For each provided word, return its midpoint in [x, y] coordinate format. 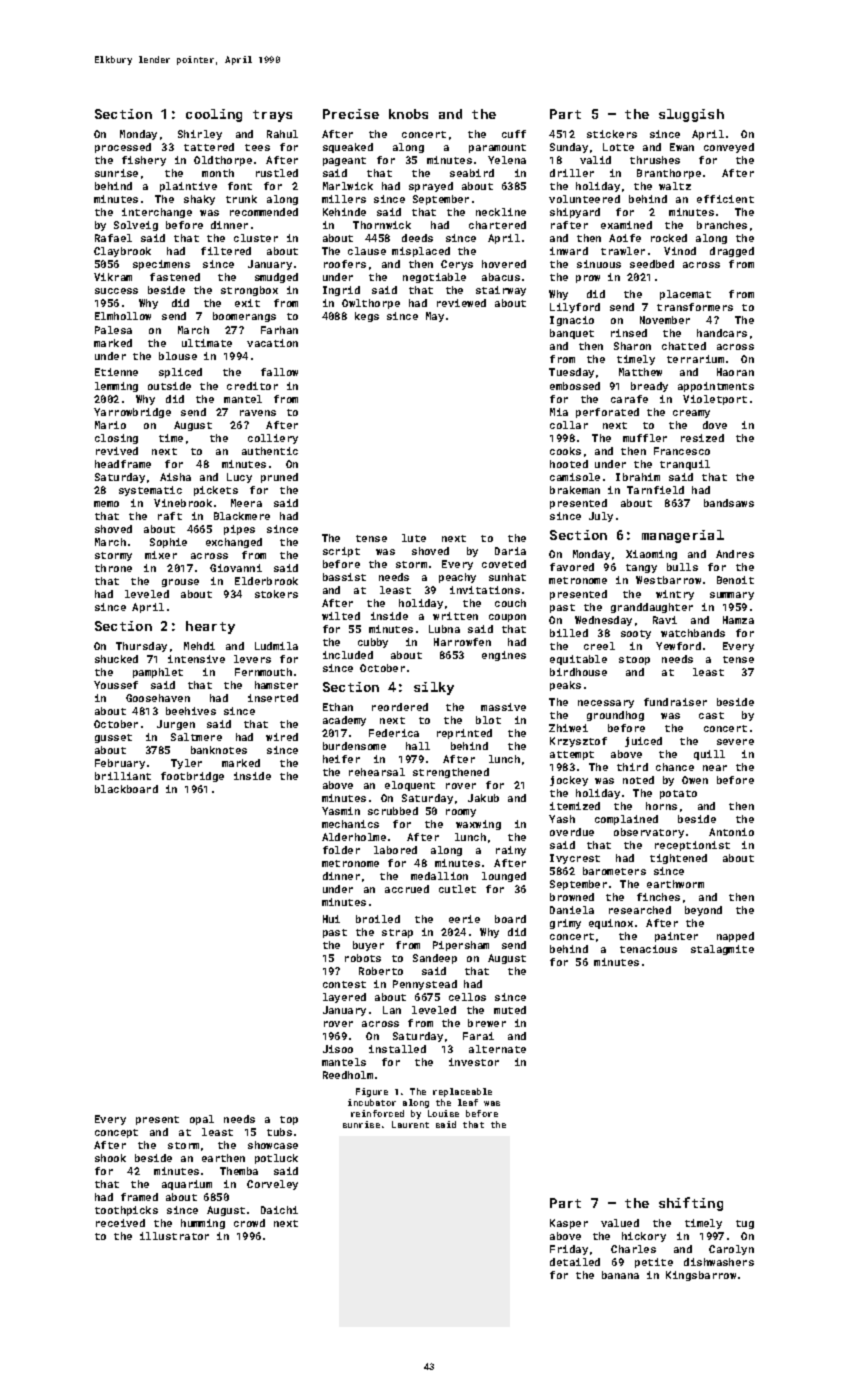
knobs [408, 114]
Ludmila [276, 646]
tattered [209, 147]
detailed [575, 1262]
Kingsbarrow [701, 1276]
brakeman [575, 490]
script [341, 552]
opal [202, 1120]
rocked [669, 238]
